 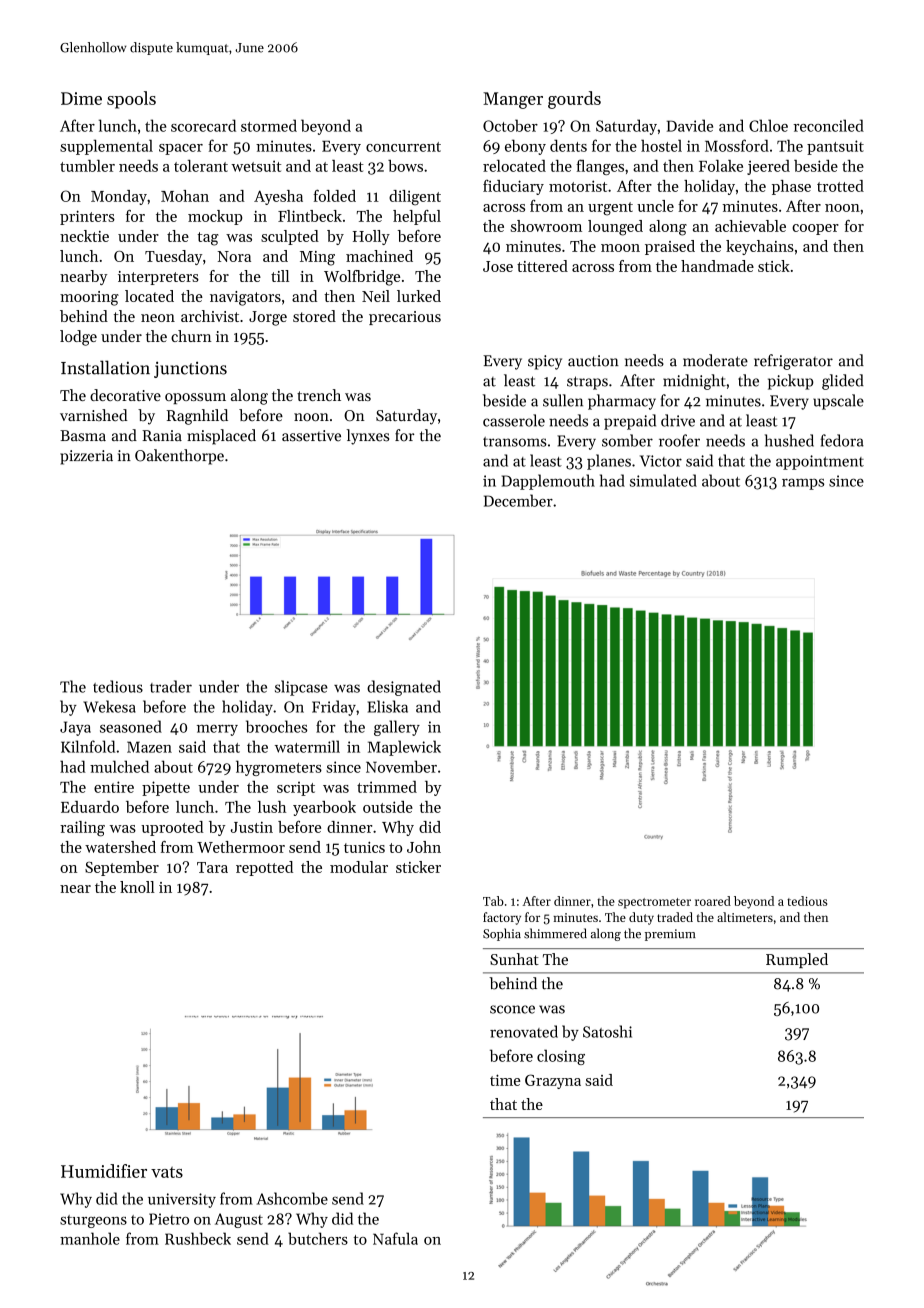 What do you see at coordinates (198, 1238) in the image?
I see `Rushbeck` at bounding box center [198, 1238].
